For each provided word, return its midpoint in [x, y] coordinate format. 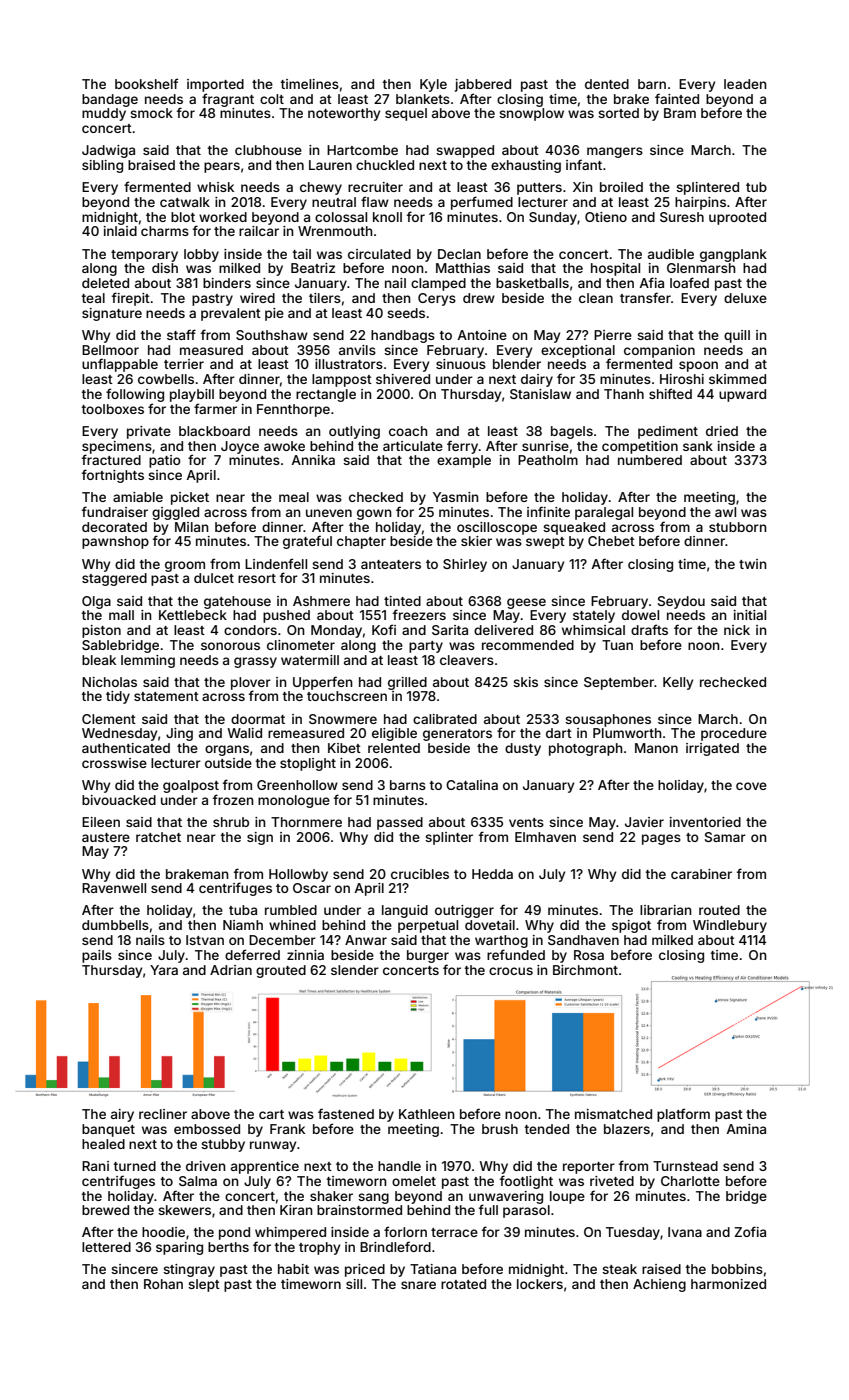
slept [204, 1285]
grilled [407, 683]
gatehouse [237, 602]
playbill [192, 395]
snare [418, 1285]
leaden [745, 84]
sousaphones [608, 720]
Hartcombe [362, 150]
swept [545, 543]
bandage [110, 100]
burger [428, 956]
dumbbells [115, 925]
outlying [354, 432]
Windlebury [730, 926]
